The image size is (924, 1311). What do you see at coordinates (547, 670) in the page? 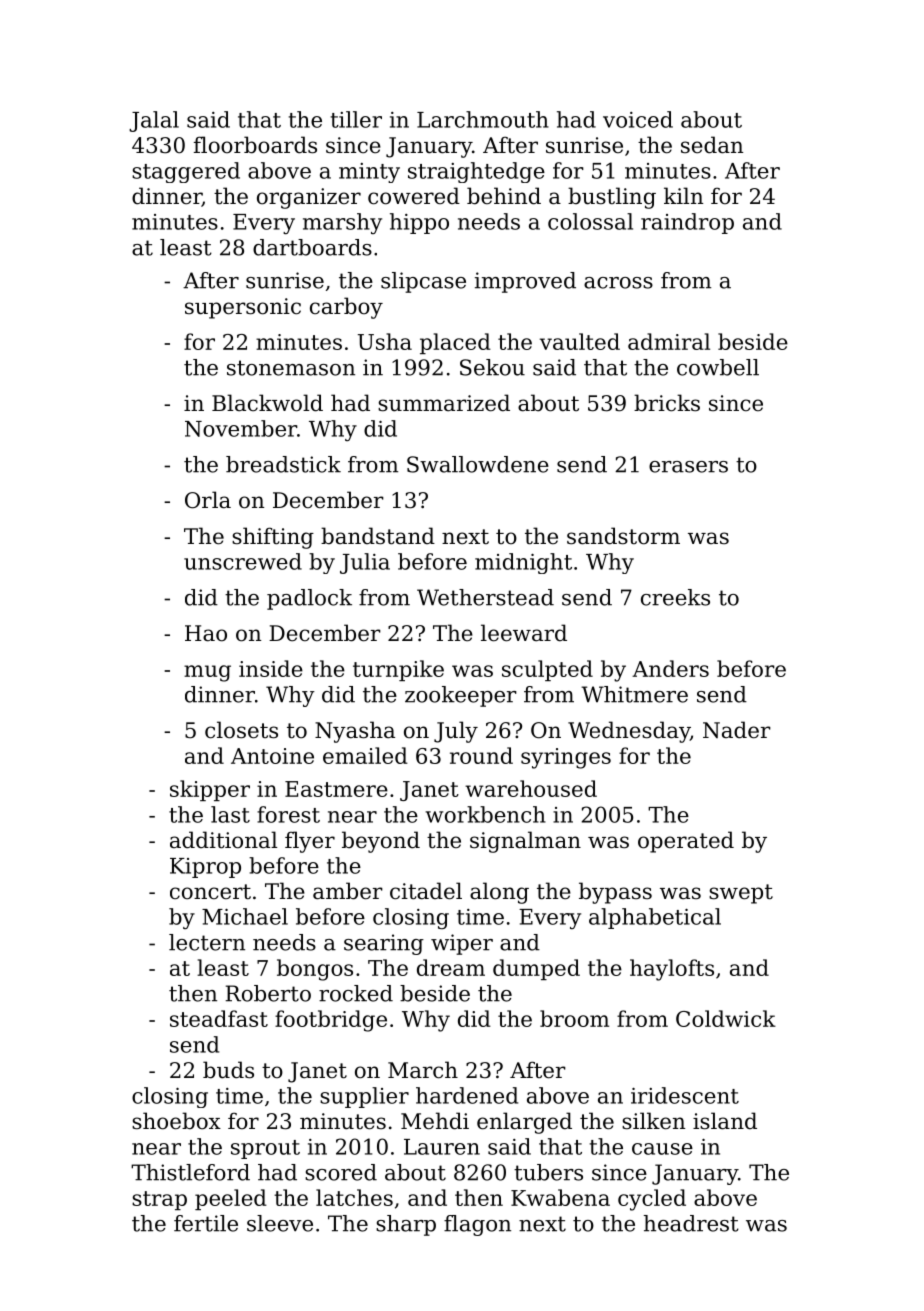
I see `sculpted` at bounding box center [547, 670].
